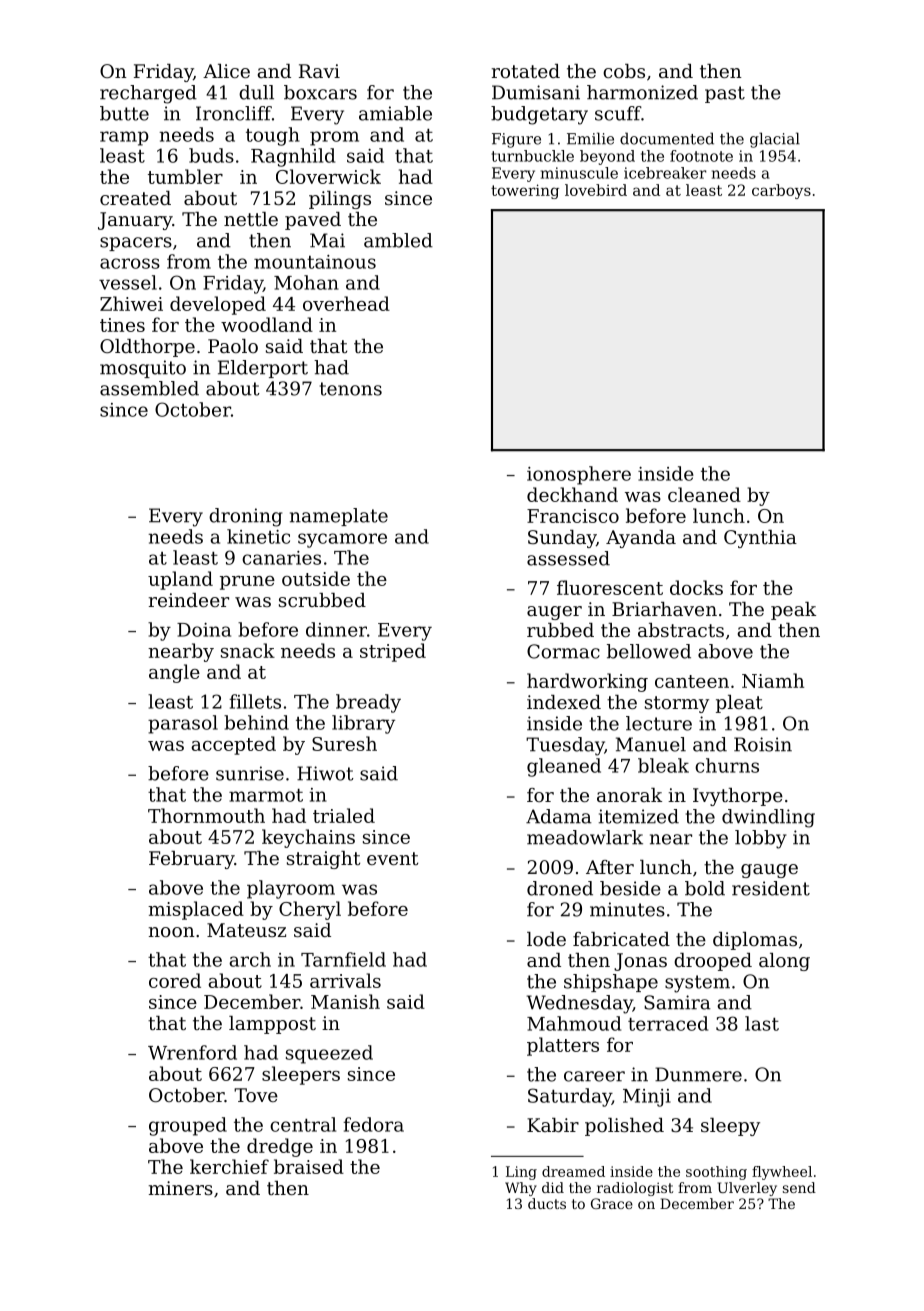 This screenshot has height=1311, width=924. Describe the element at coordinates (526, 71) in the screenshot. I see `rotated` at that location.
